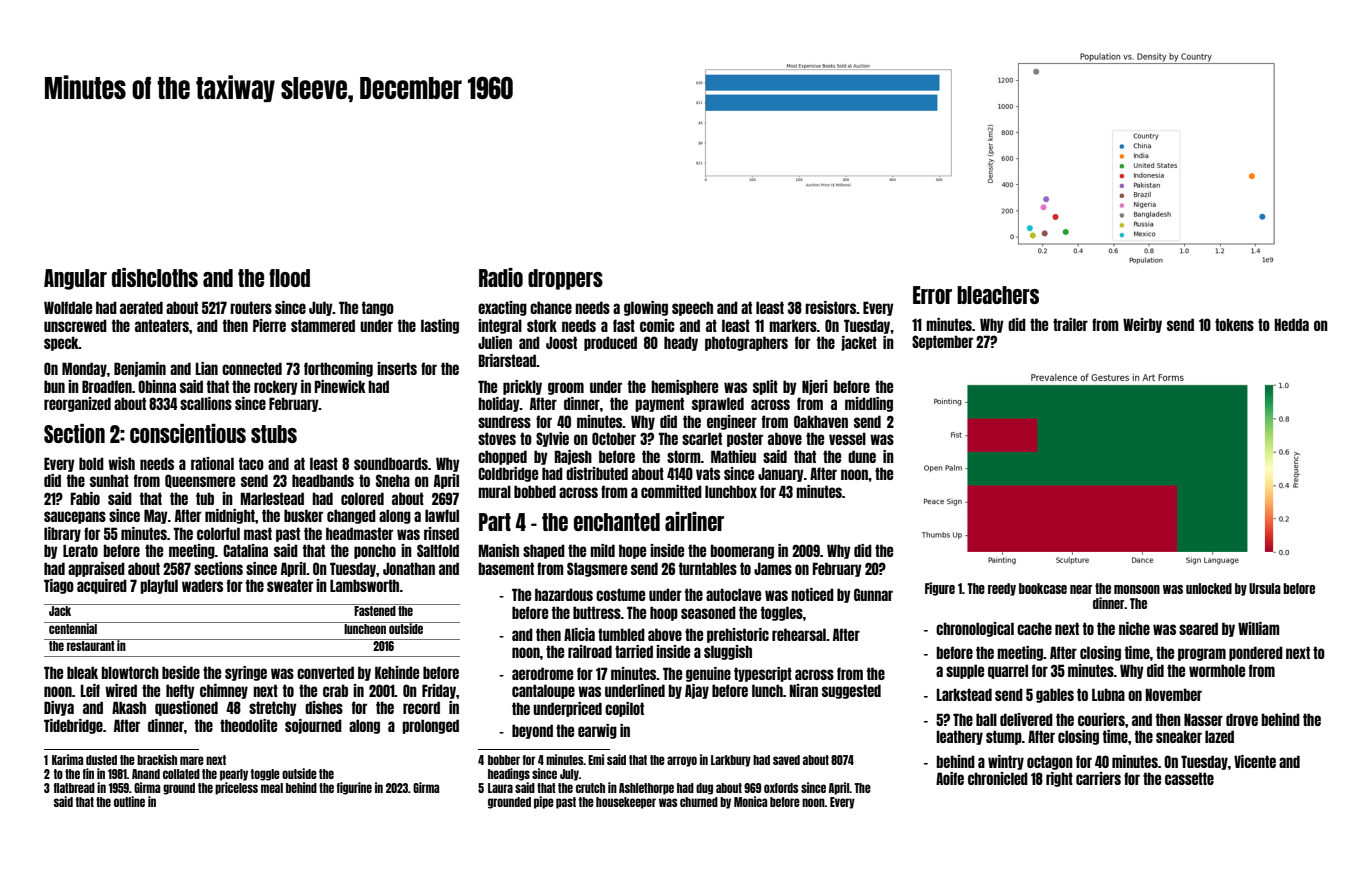 The image size is (1372, 887). I want to click on chimney, so click(224, 691).
